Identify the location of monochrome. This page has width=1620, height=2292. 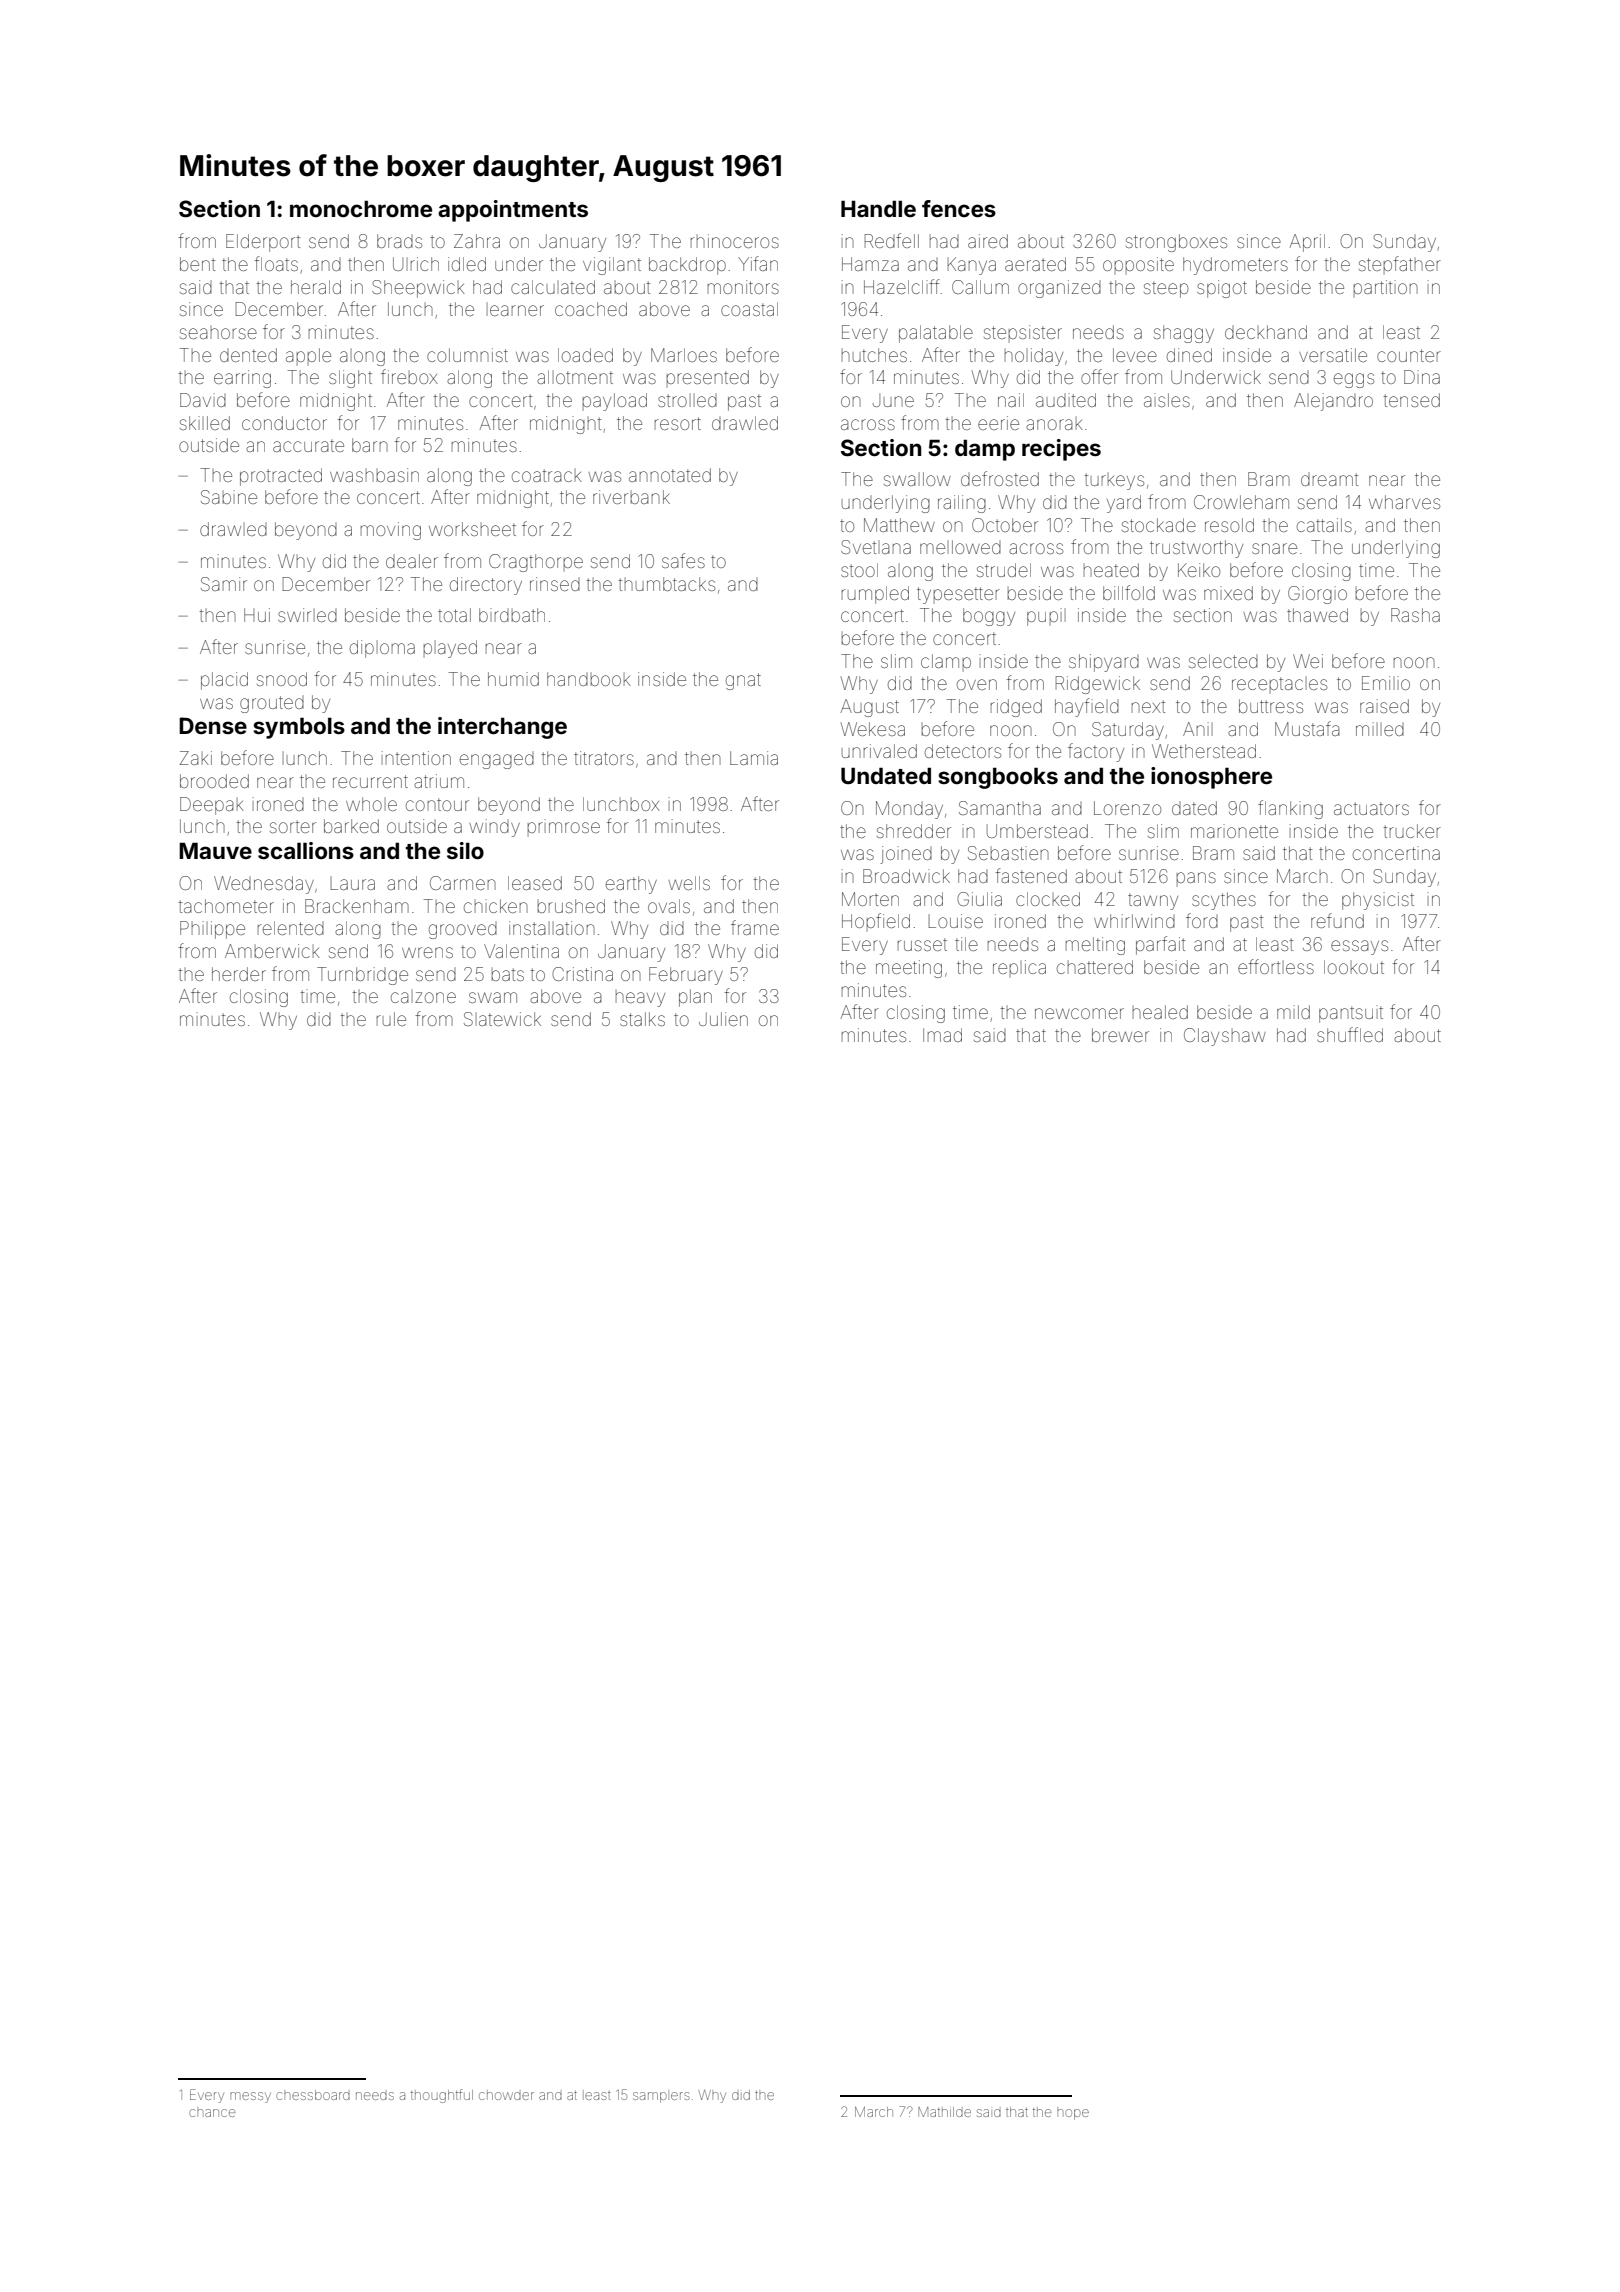
(361, 208).
